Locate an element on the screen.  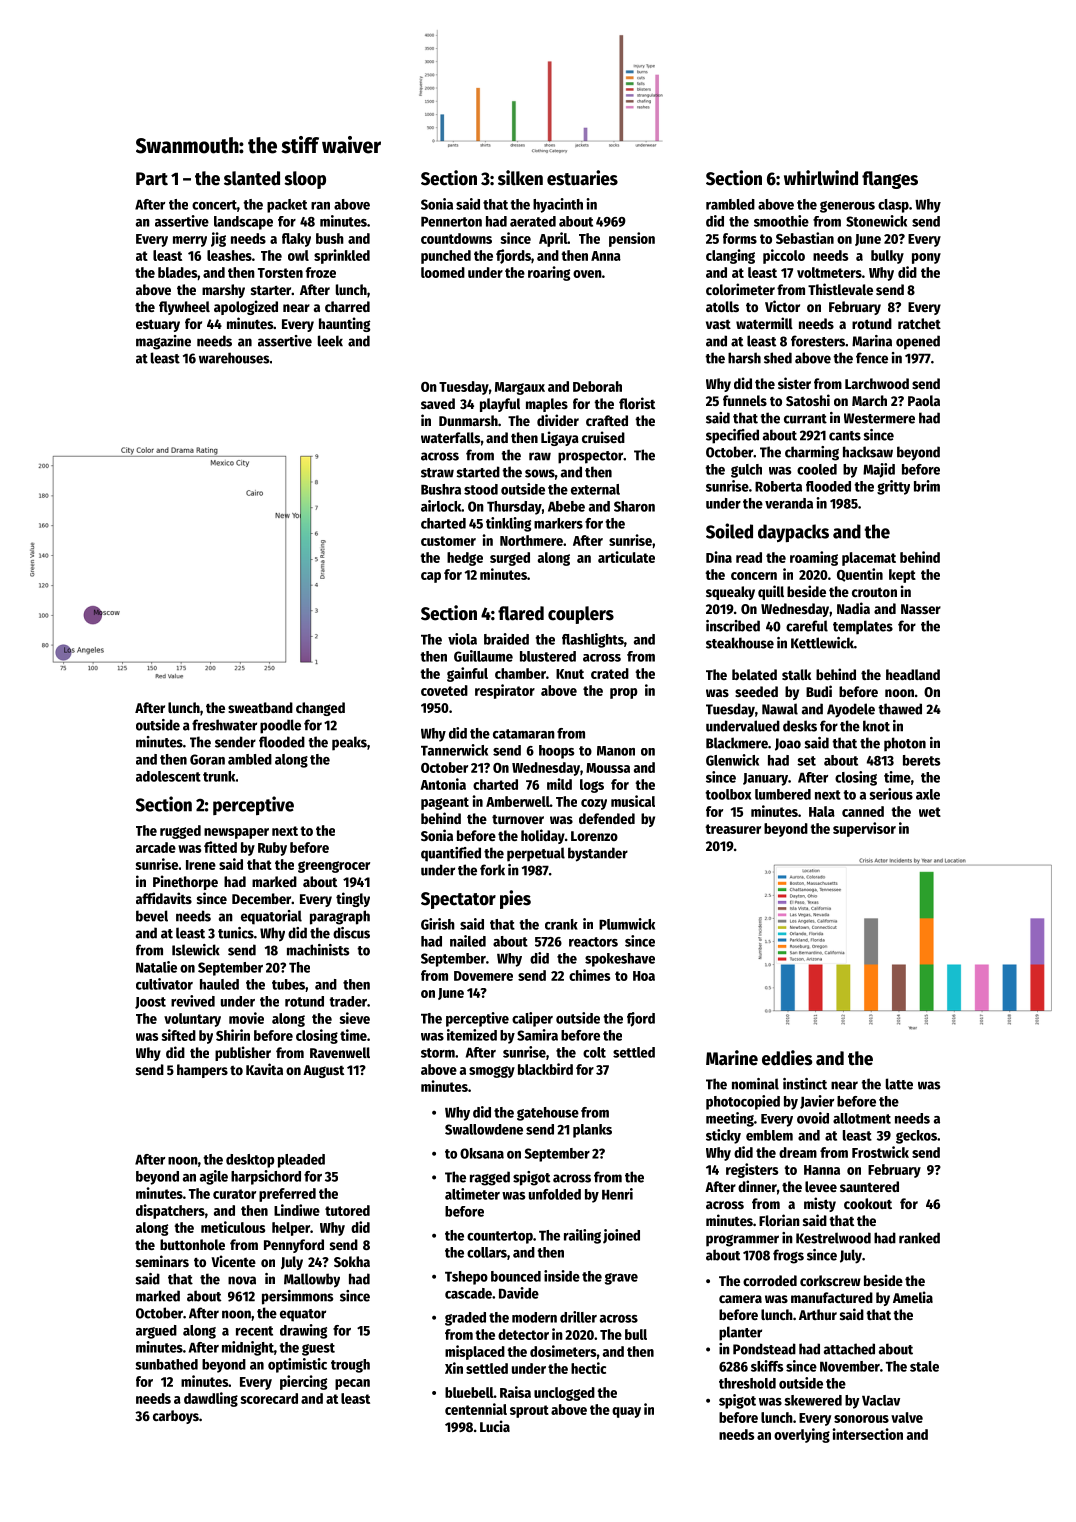
sauntered is located at coordinates (869, 1186).
